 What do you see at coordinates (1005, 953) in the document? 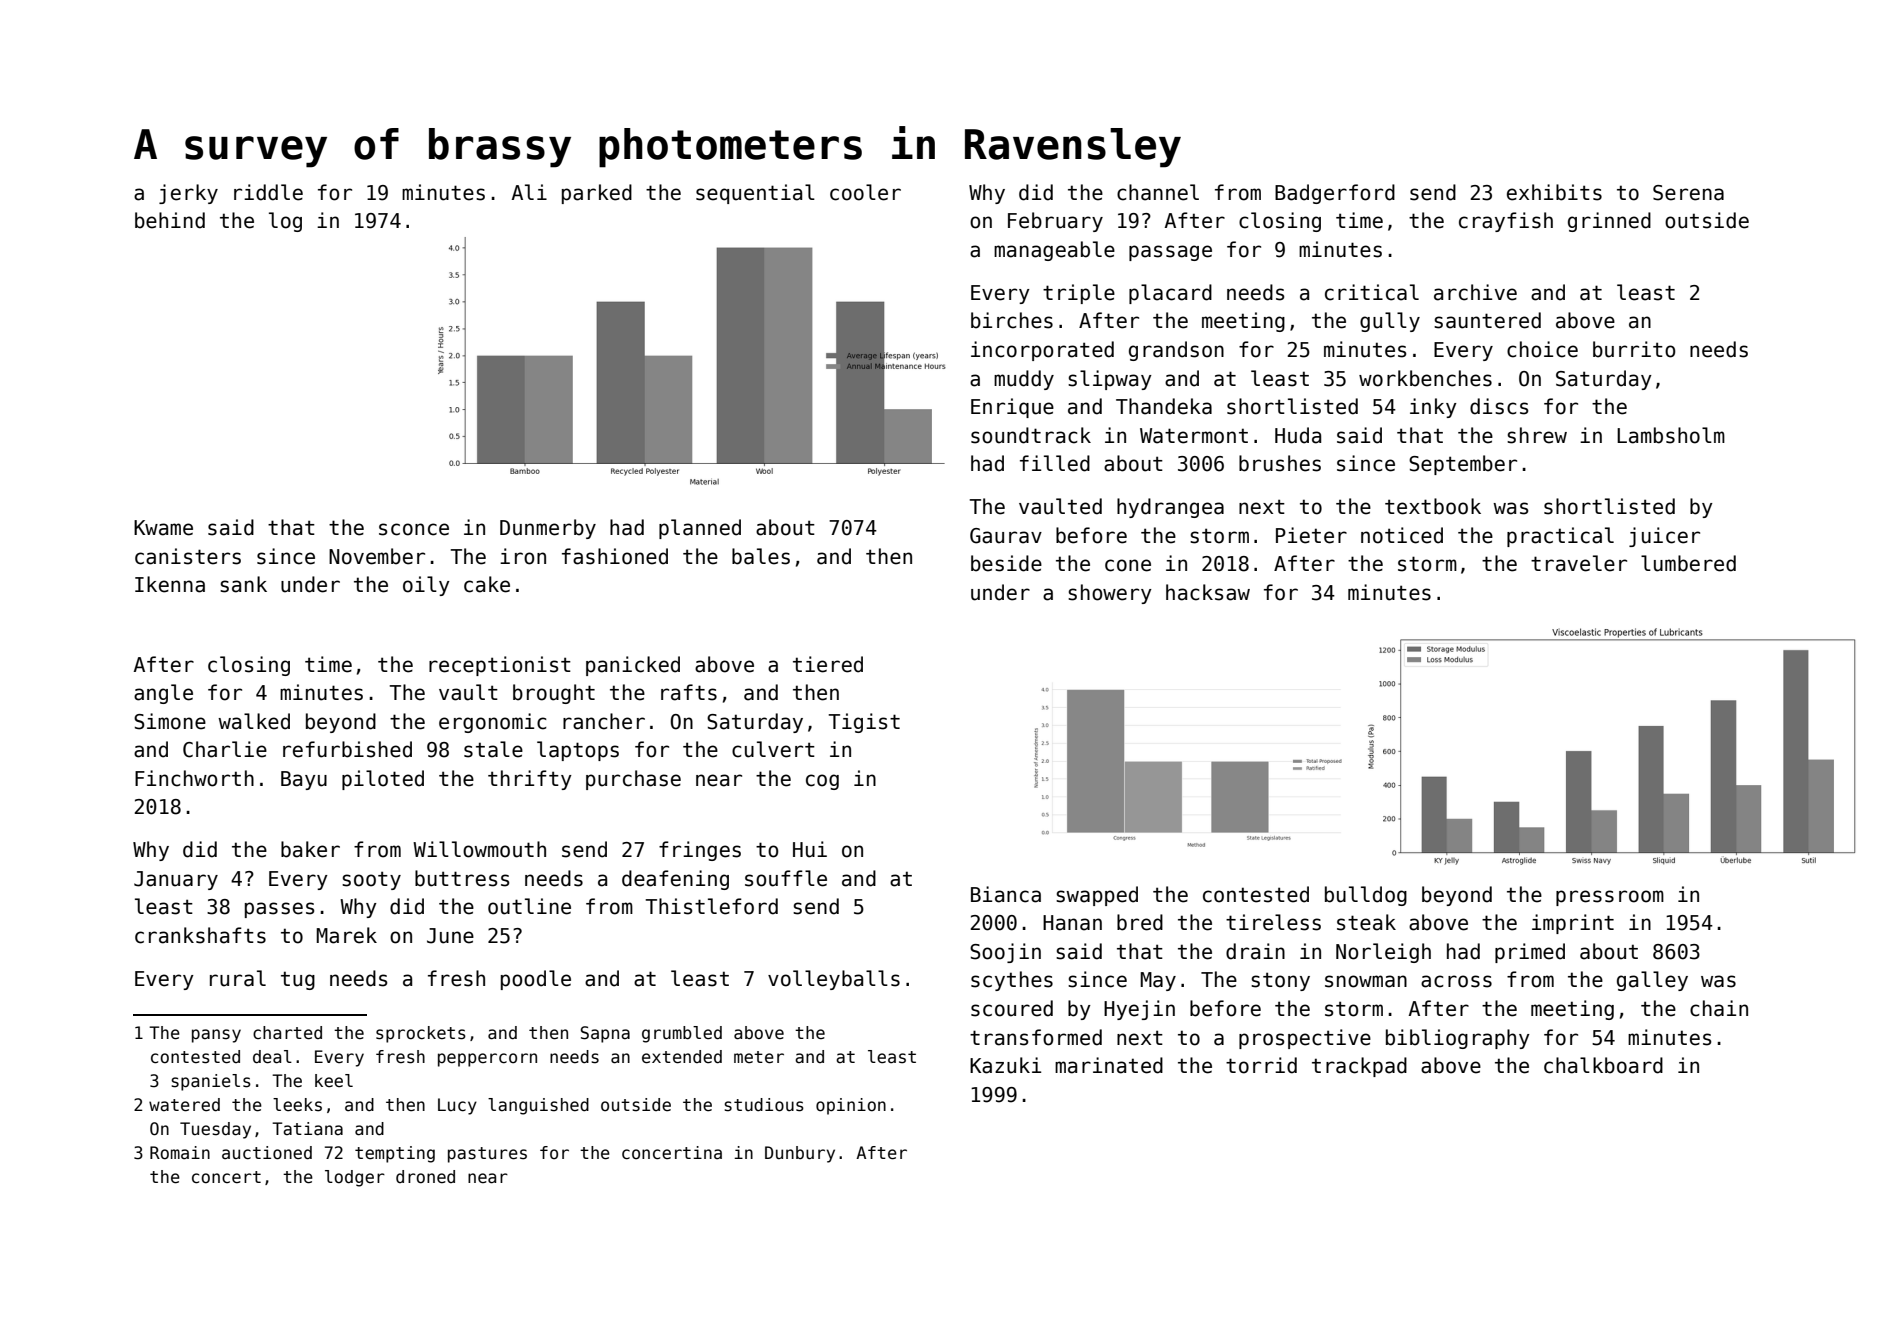
I see `Soojin` at bounding box center [1005, 953].
